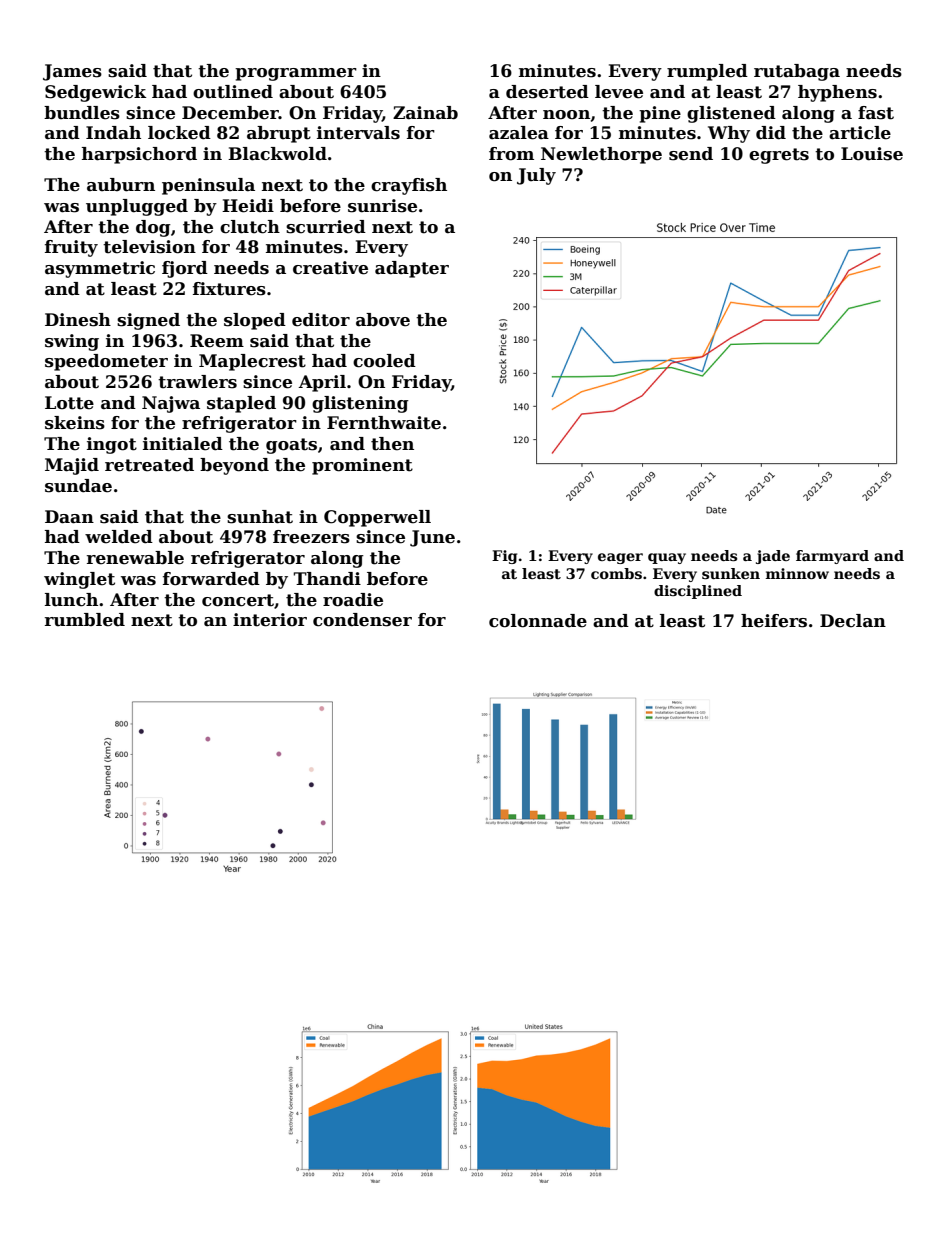 The height and width of the page is (1233, 952). What do you see at coordinates (296, 74) in the page?
I see `programmer` at bounding box center [296, 74].
